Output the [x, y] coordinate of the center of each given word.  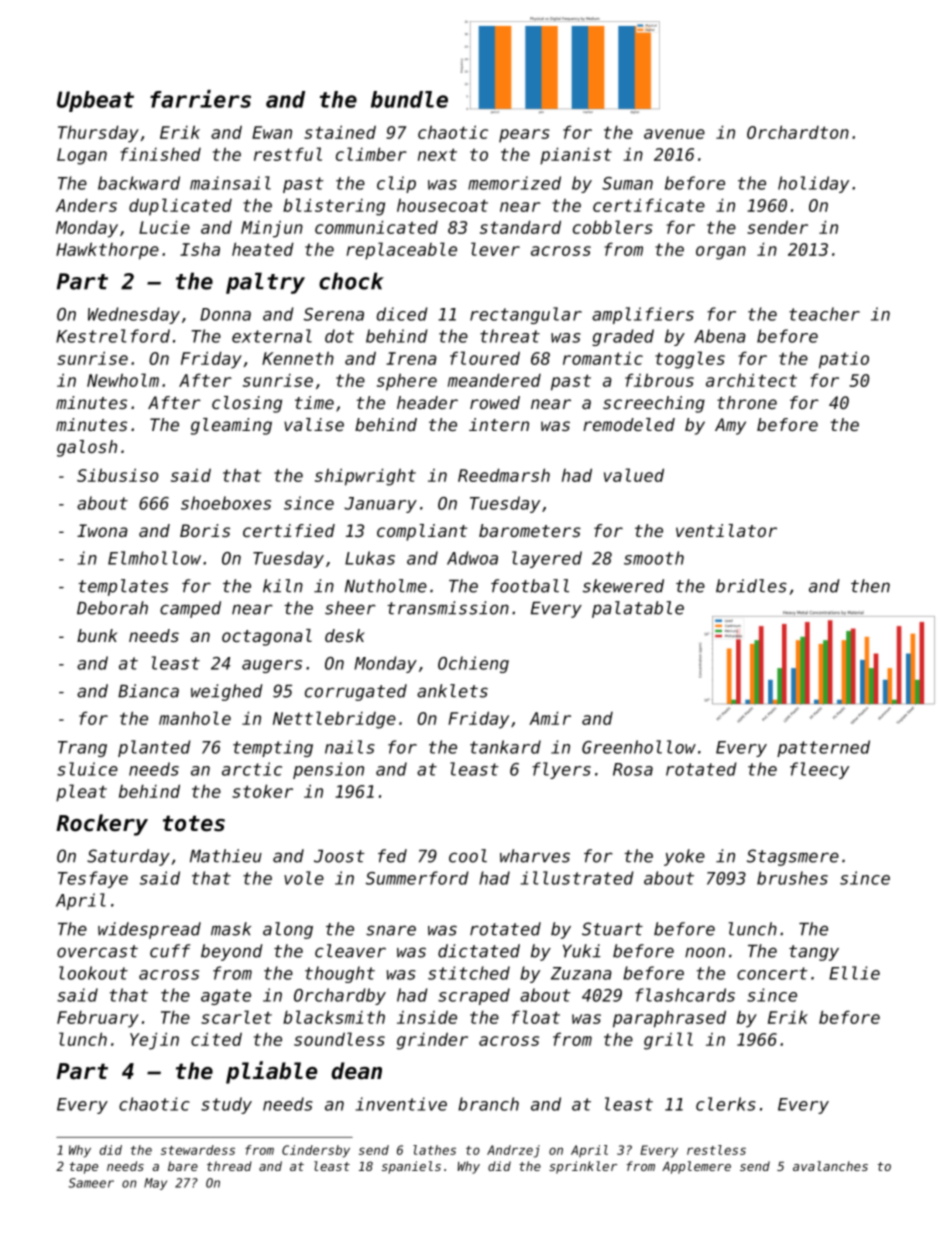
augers [272, 666]
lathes [434, 1150]
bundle [409, 99]
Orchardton [798, 132]
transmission [448, 608]
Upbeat [95, 101]
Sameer [91, 1183]
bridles [751, 586]
